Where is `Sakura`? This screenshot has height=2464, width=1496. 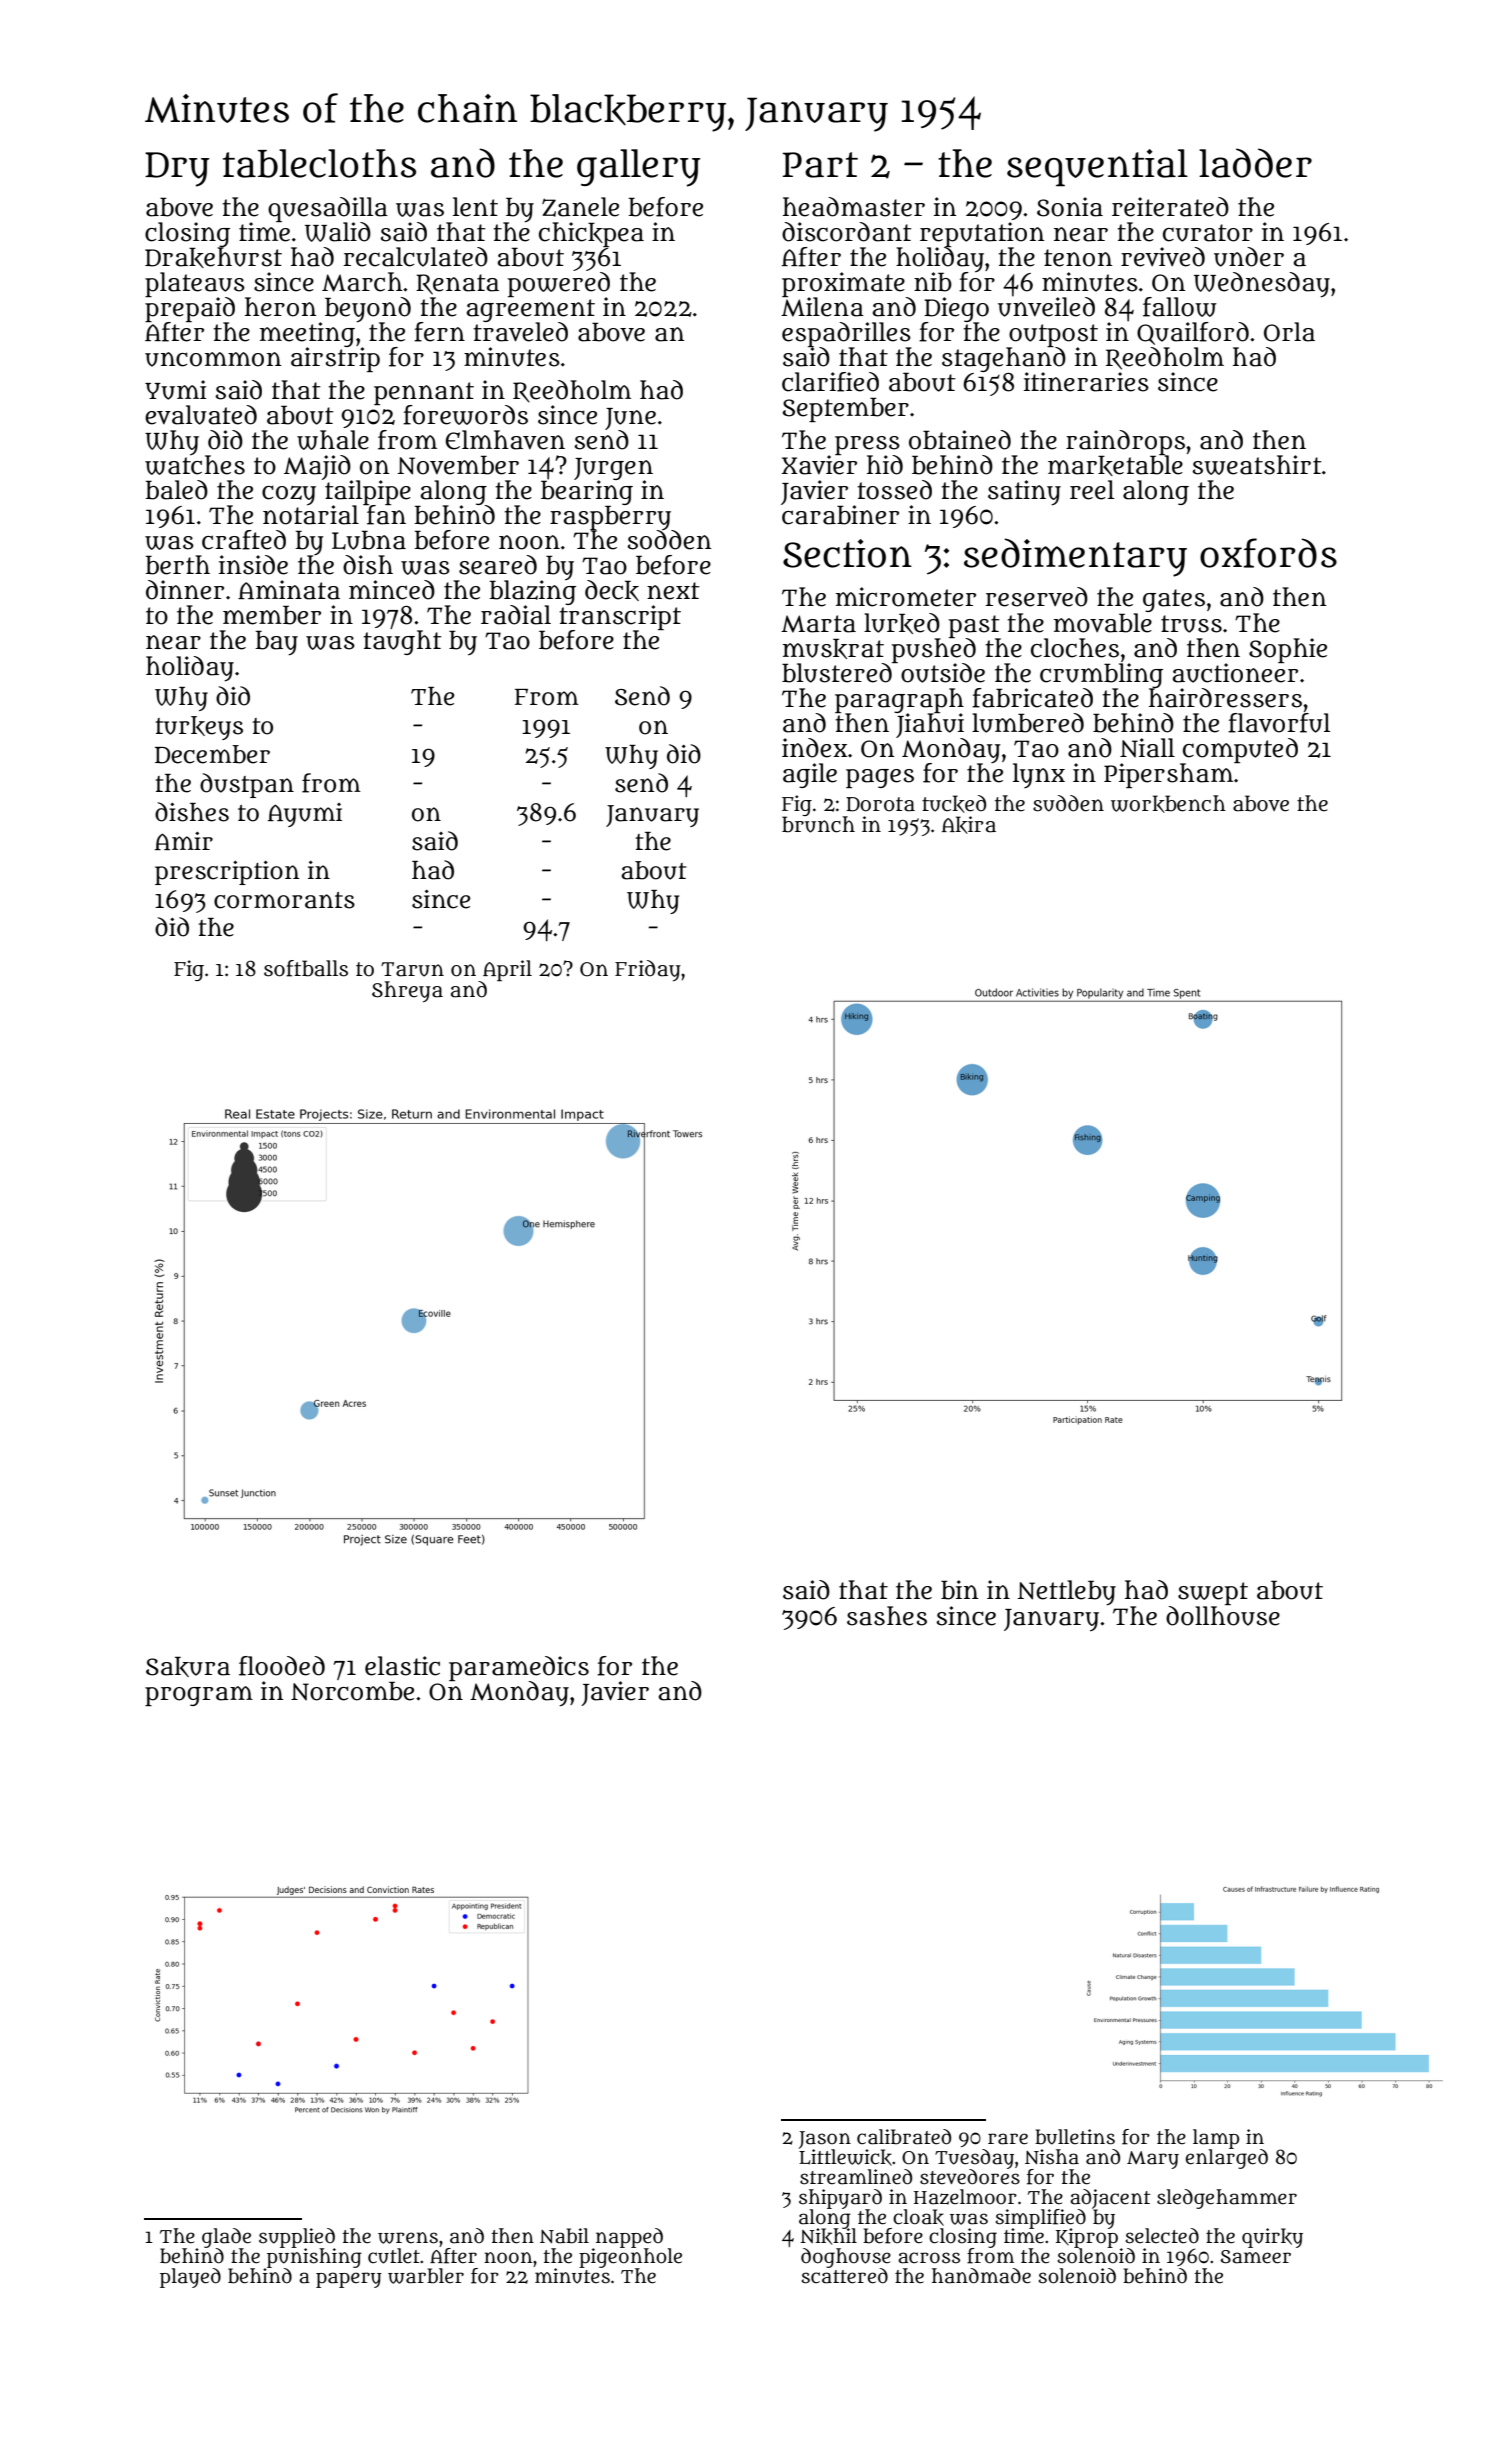
Sakura is located at coordinates (188, 1666).
